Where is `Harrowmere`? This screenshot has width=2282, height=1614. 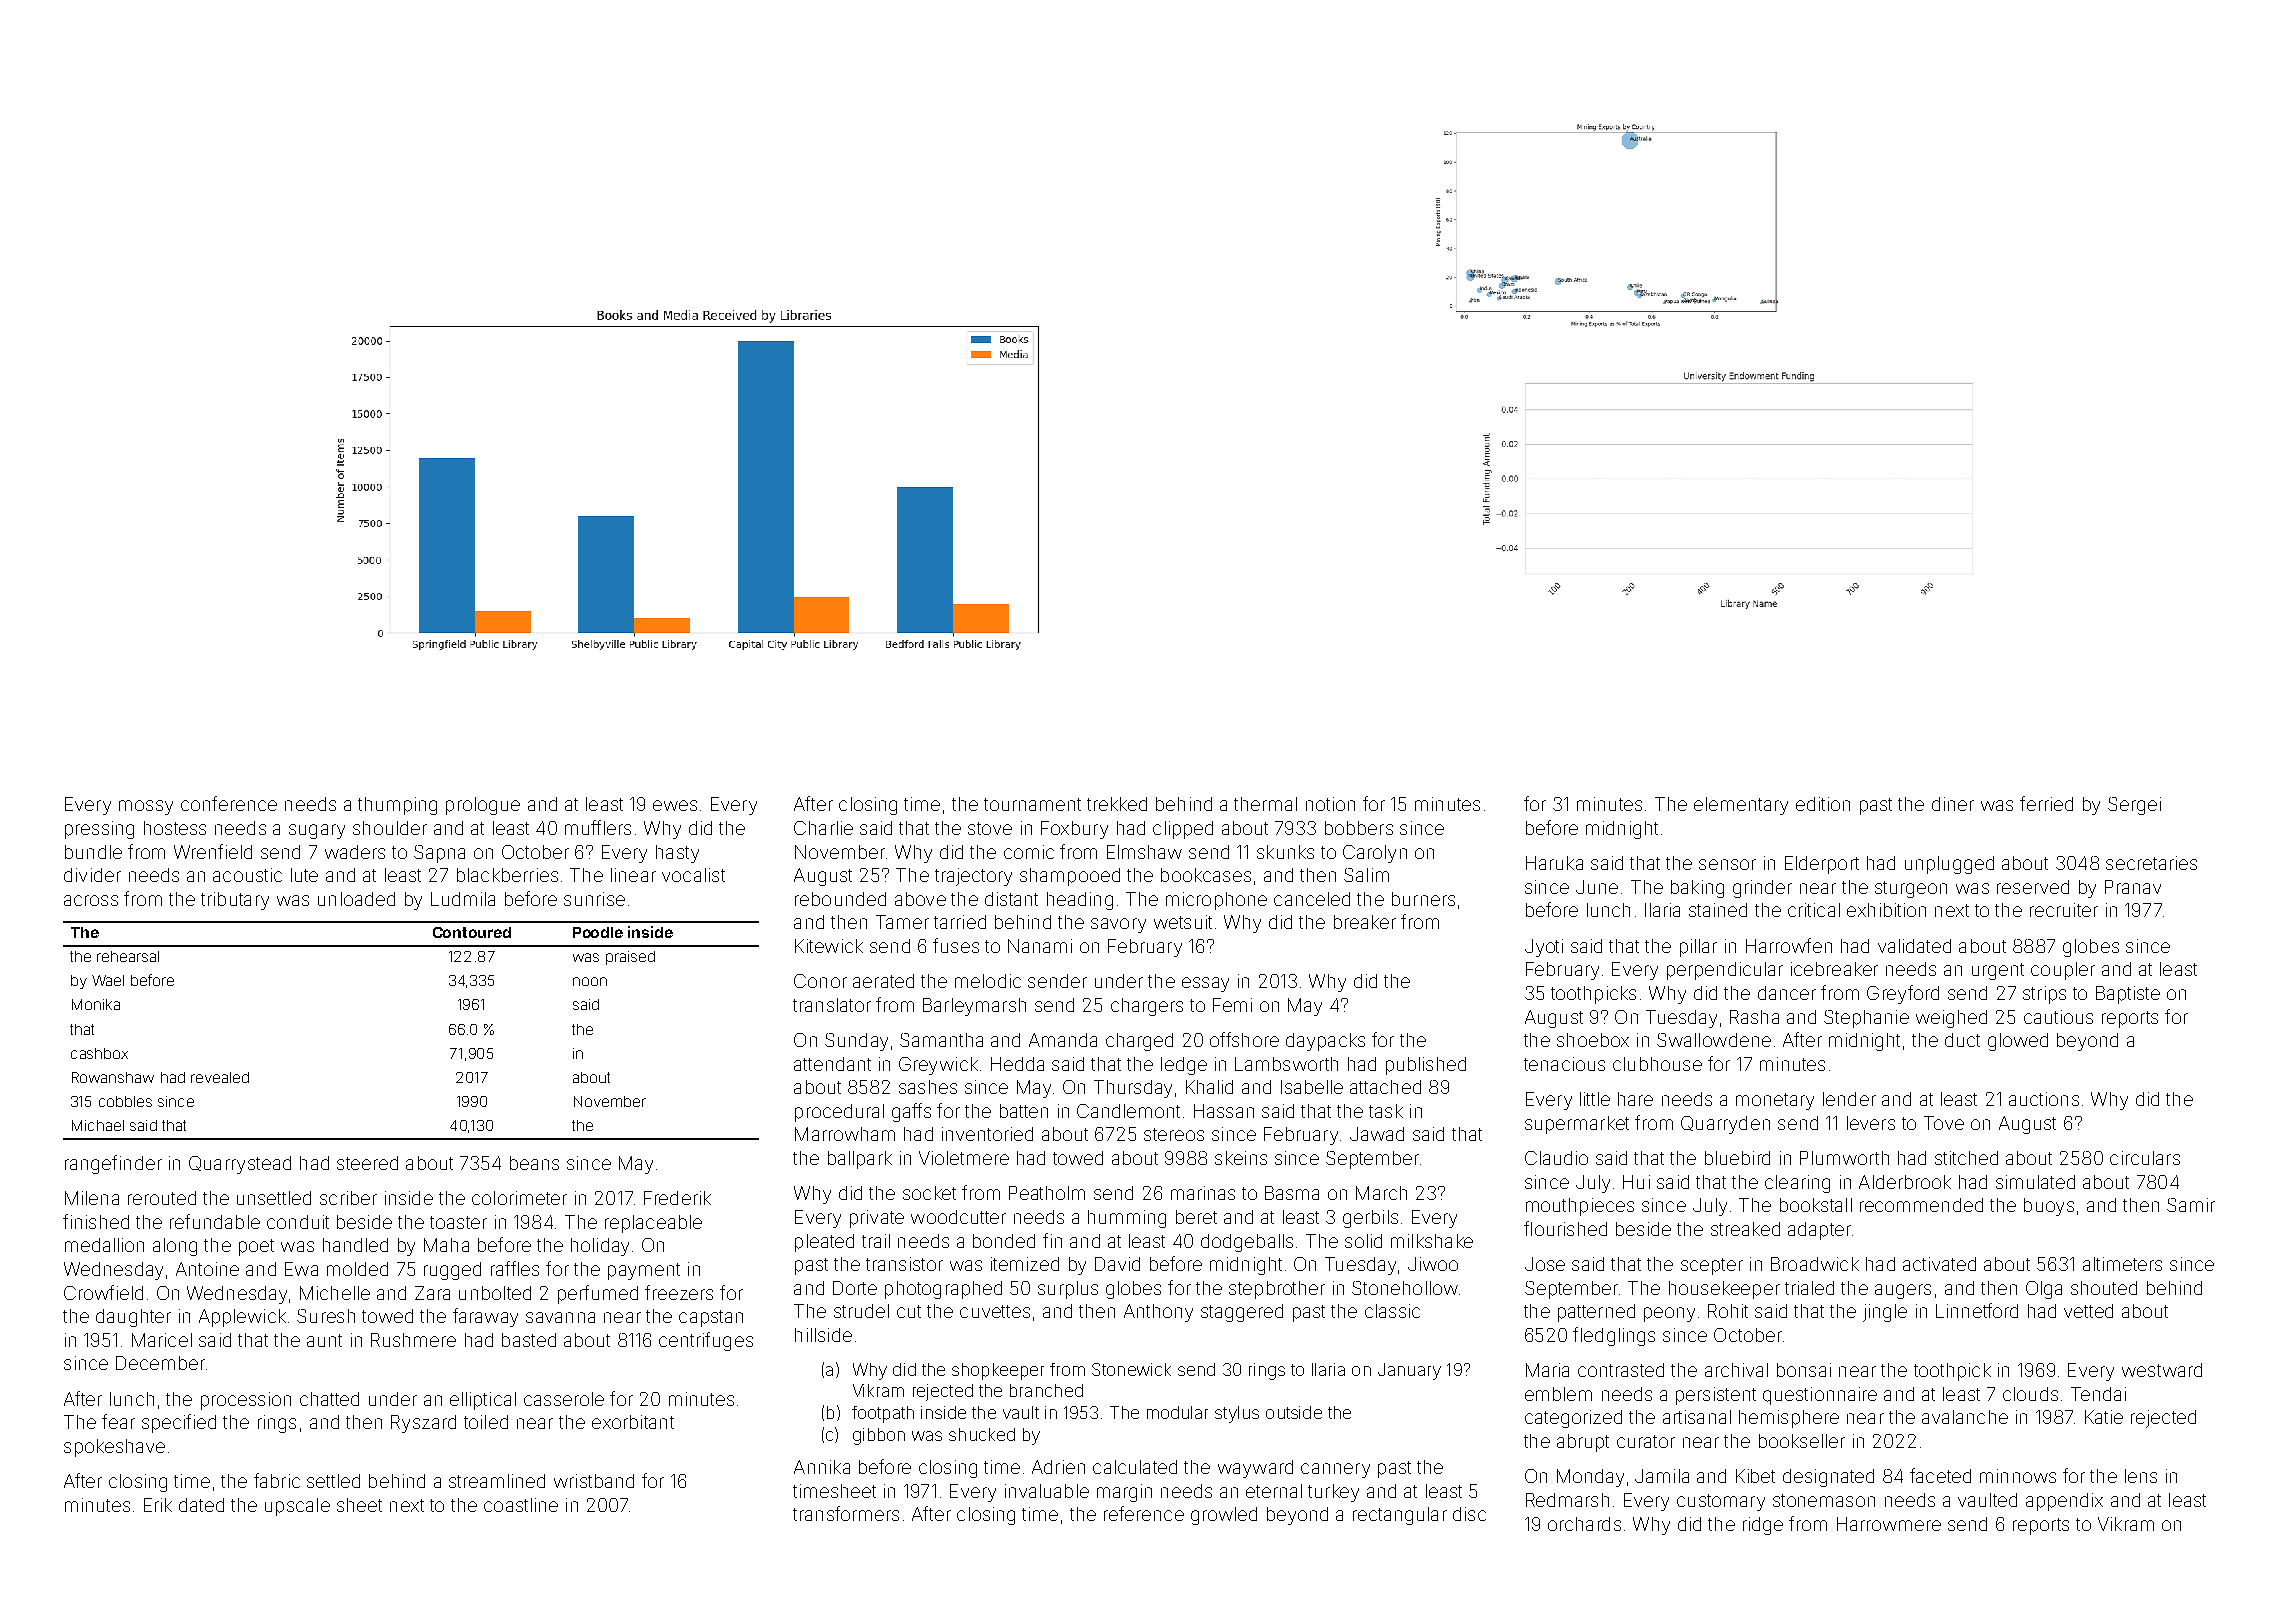
Harrowmere is located at coordinates (1889, 1524).
